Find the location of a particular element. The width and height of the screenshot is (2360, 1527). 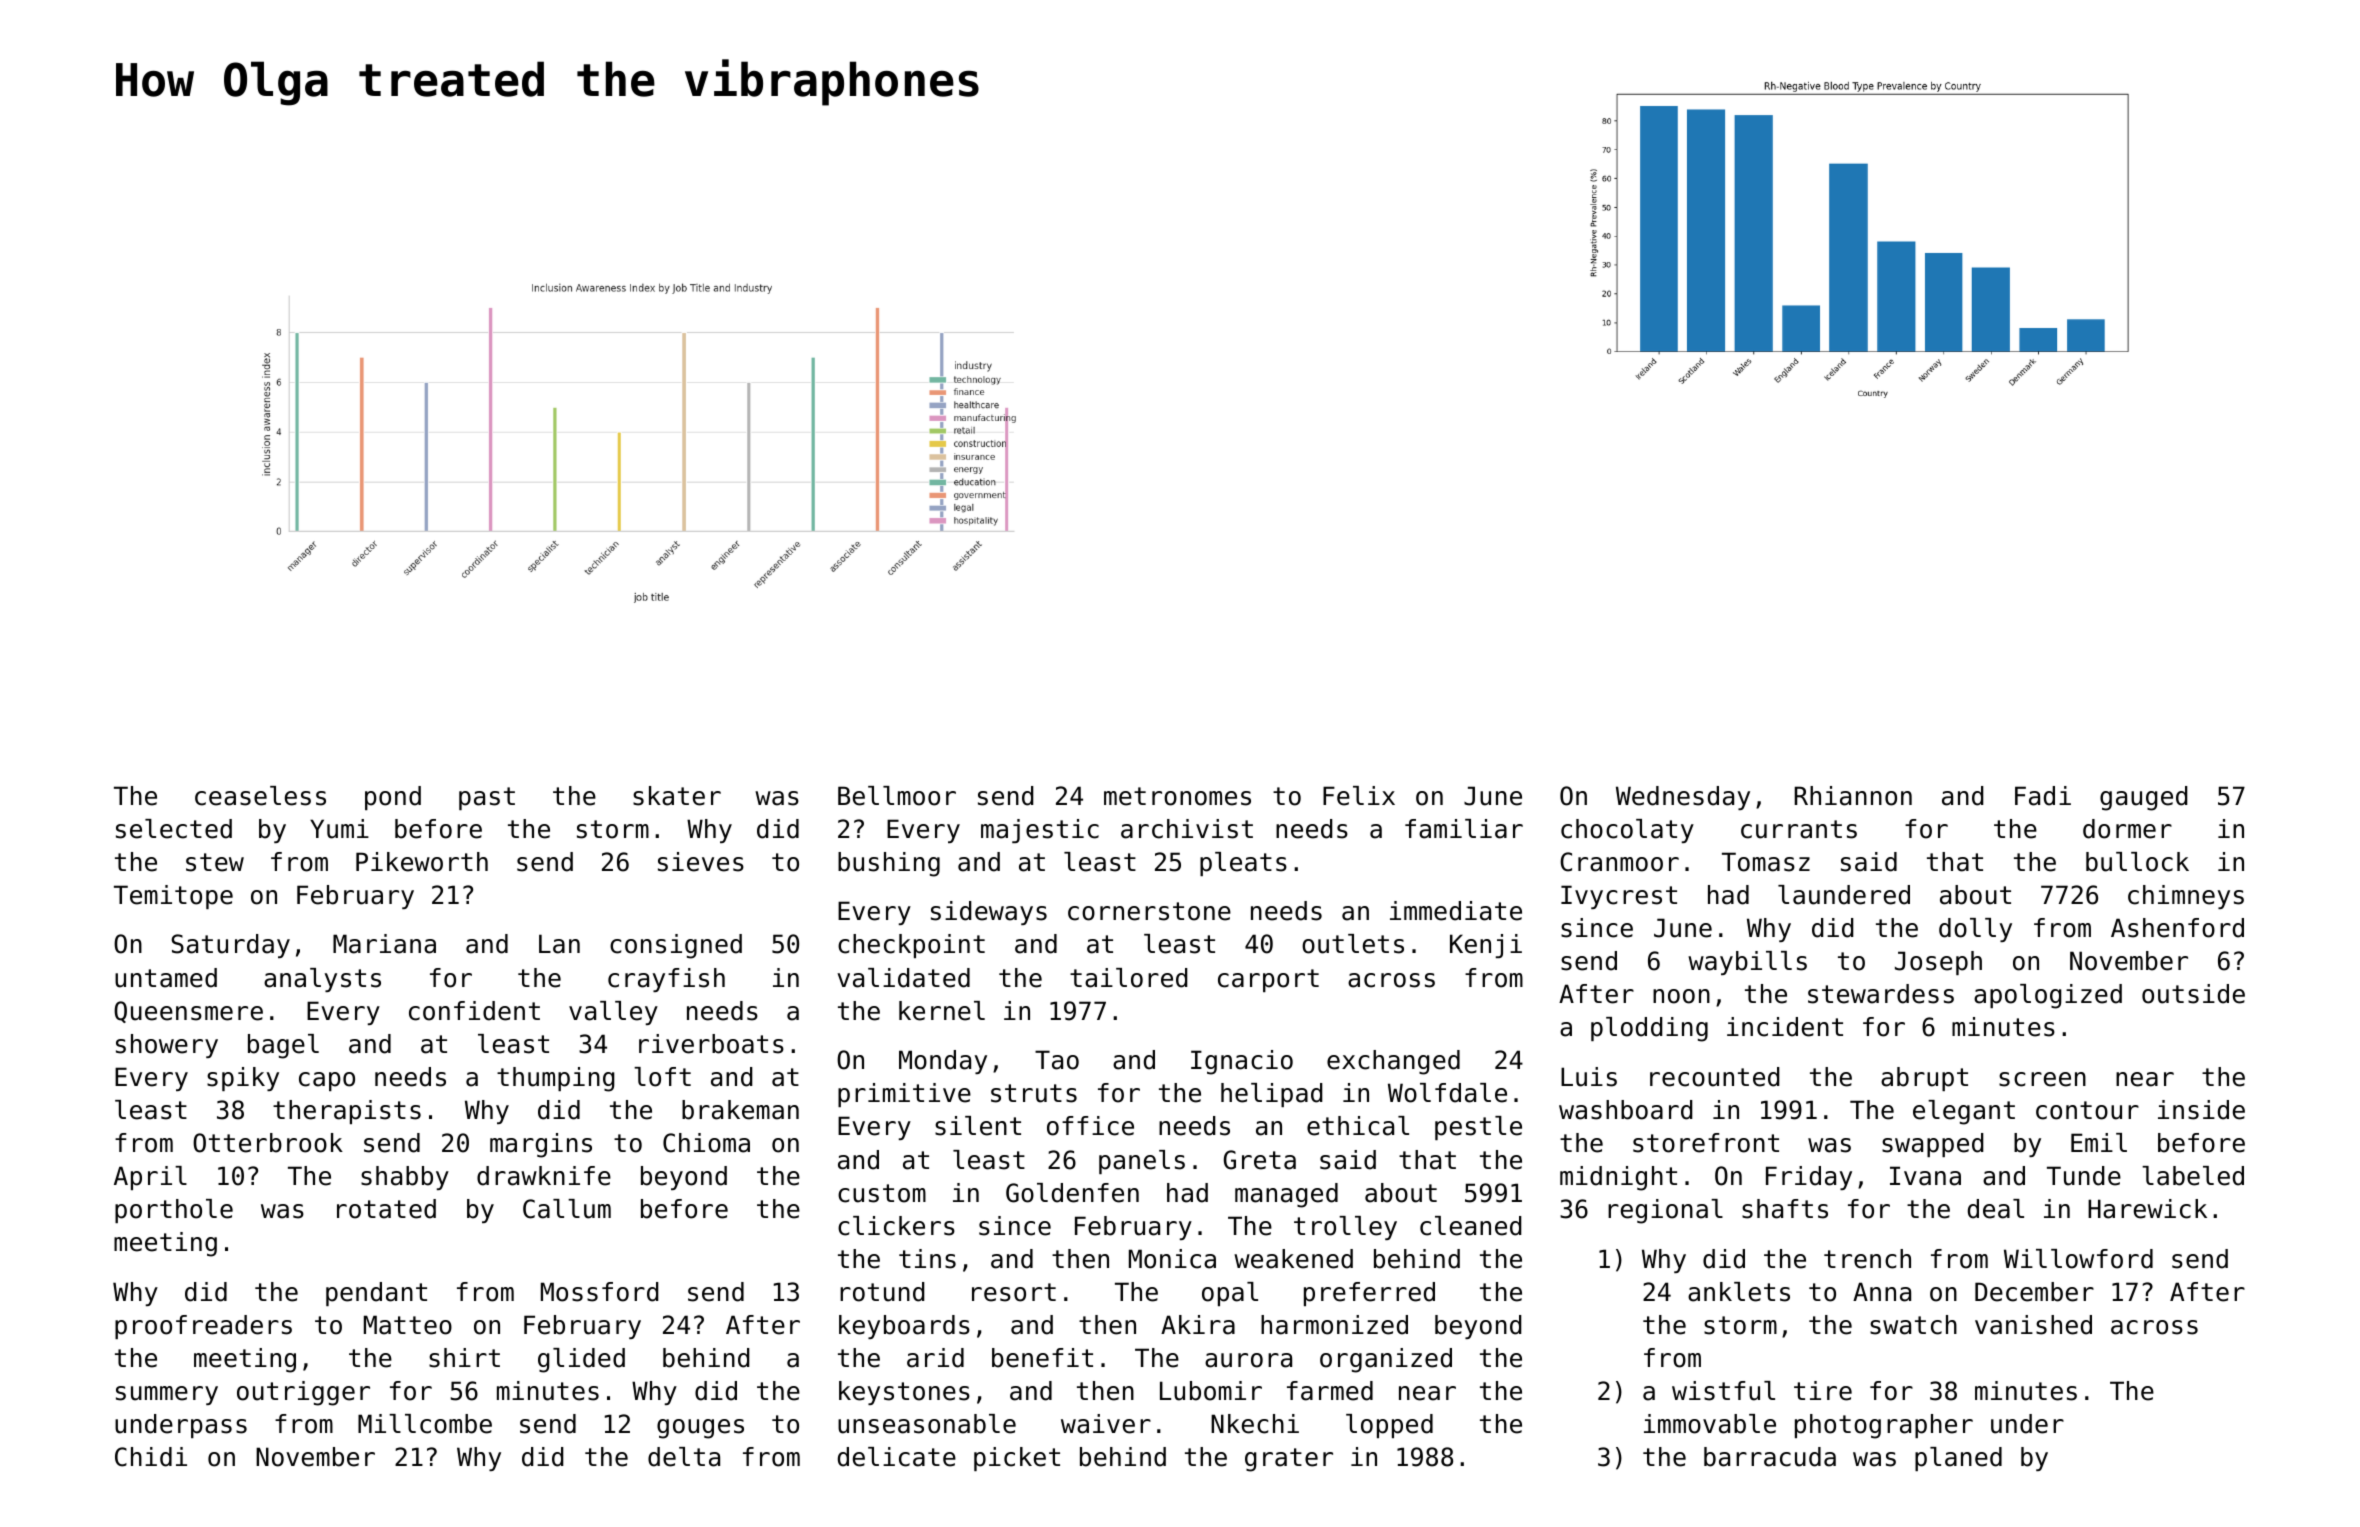

Chidi is located at coordinates (151, 1457).
